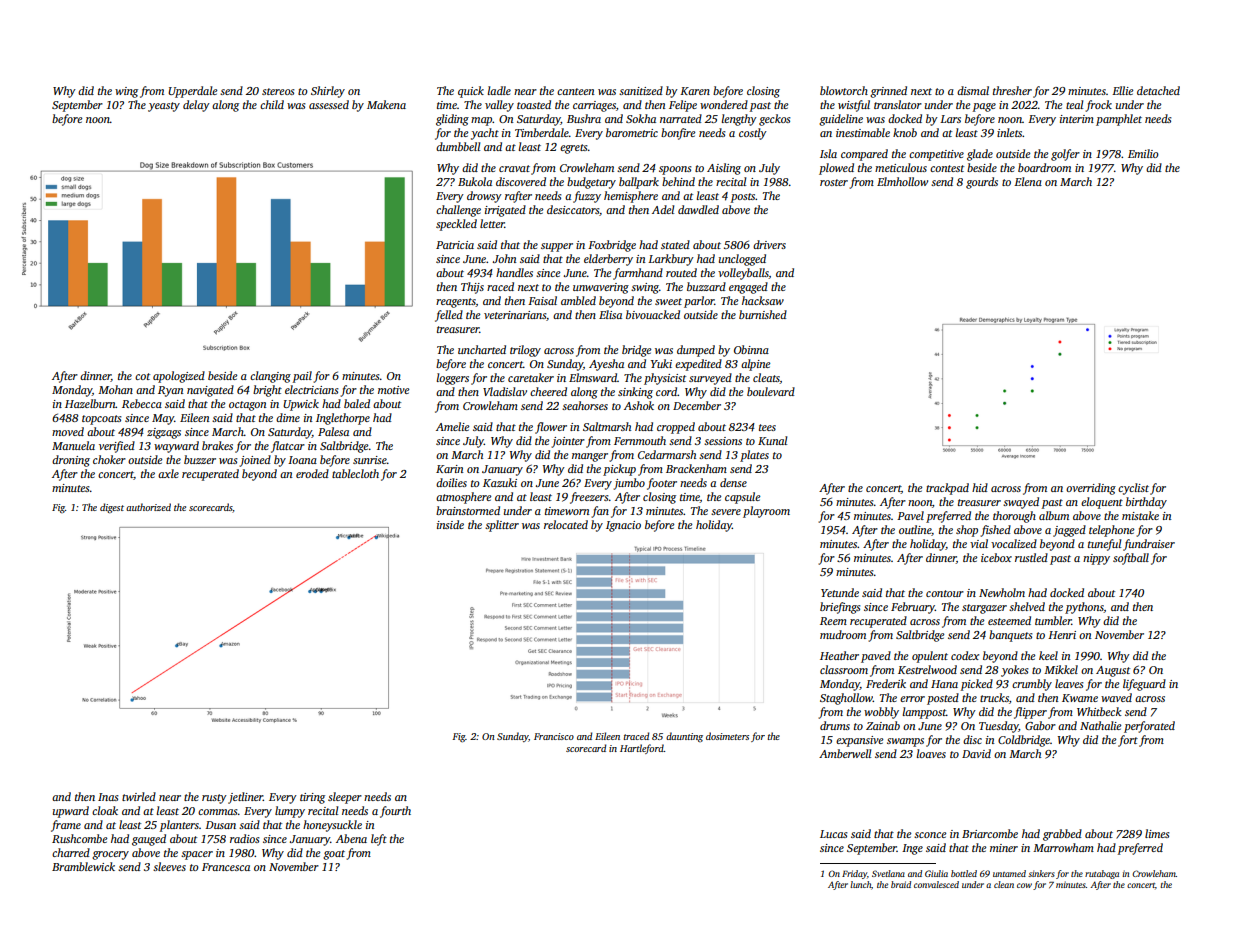 The width and height of the screenshot is (1233, 952). I want to click on lamppost, so click(924, 713).
